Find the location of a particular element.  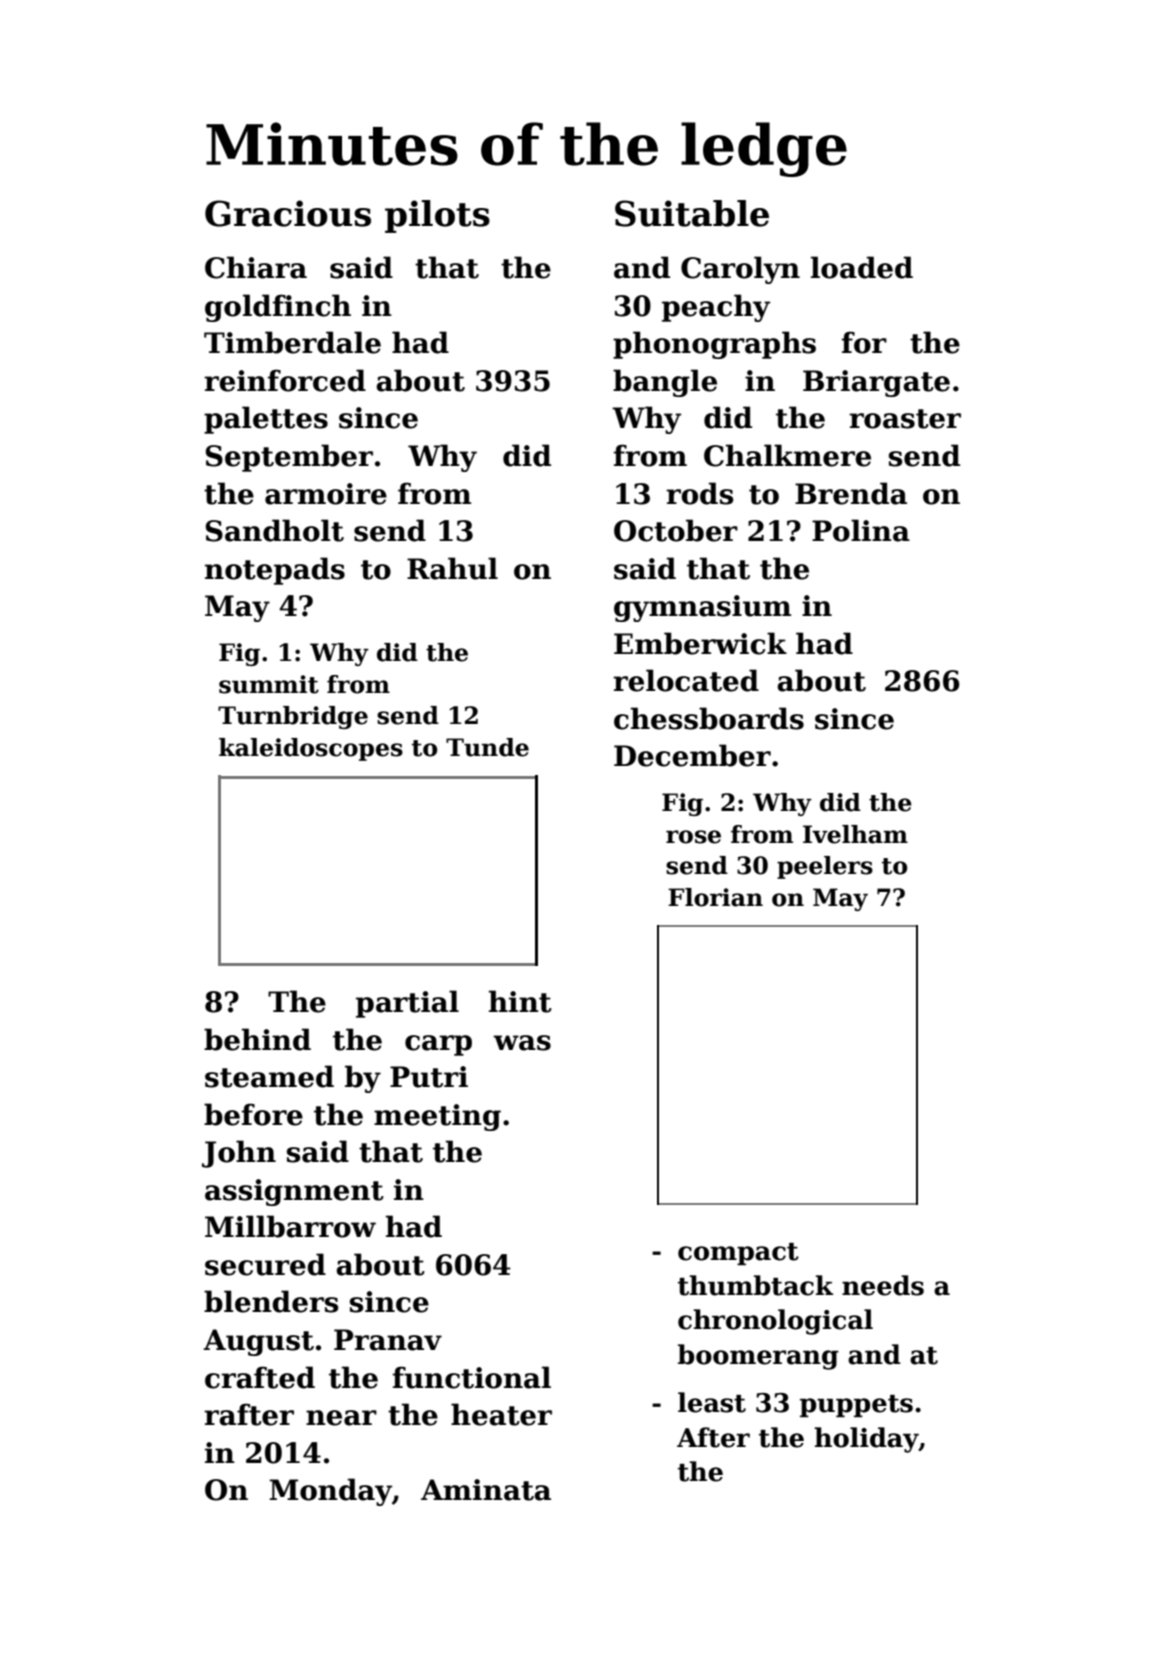

compact is located at coordinates (738, 1254).
